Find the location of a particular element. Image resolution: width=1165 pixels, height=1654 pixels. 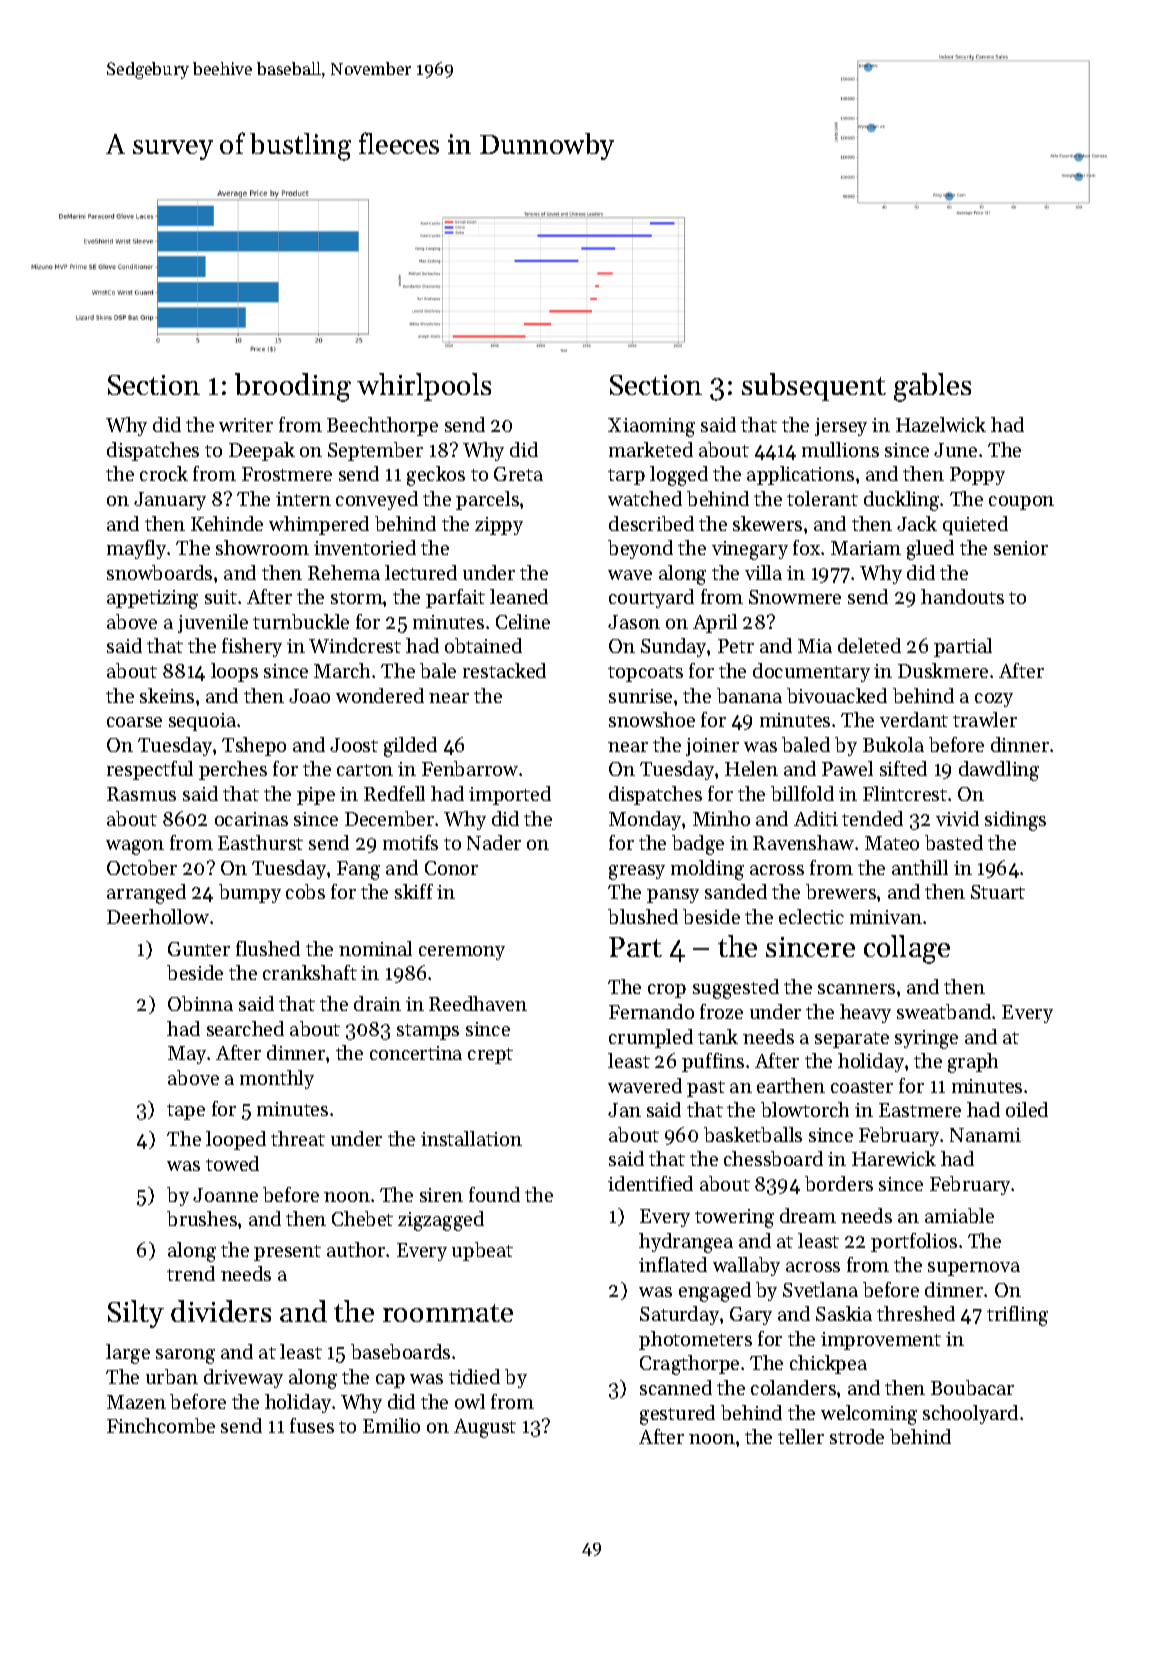

tolerant is located at coordinates (822, 498).
